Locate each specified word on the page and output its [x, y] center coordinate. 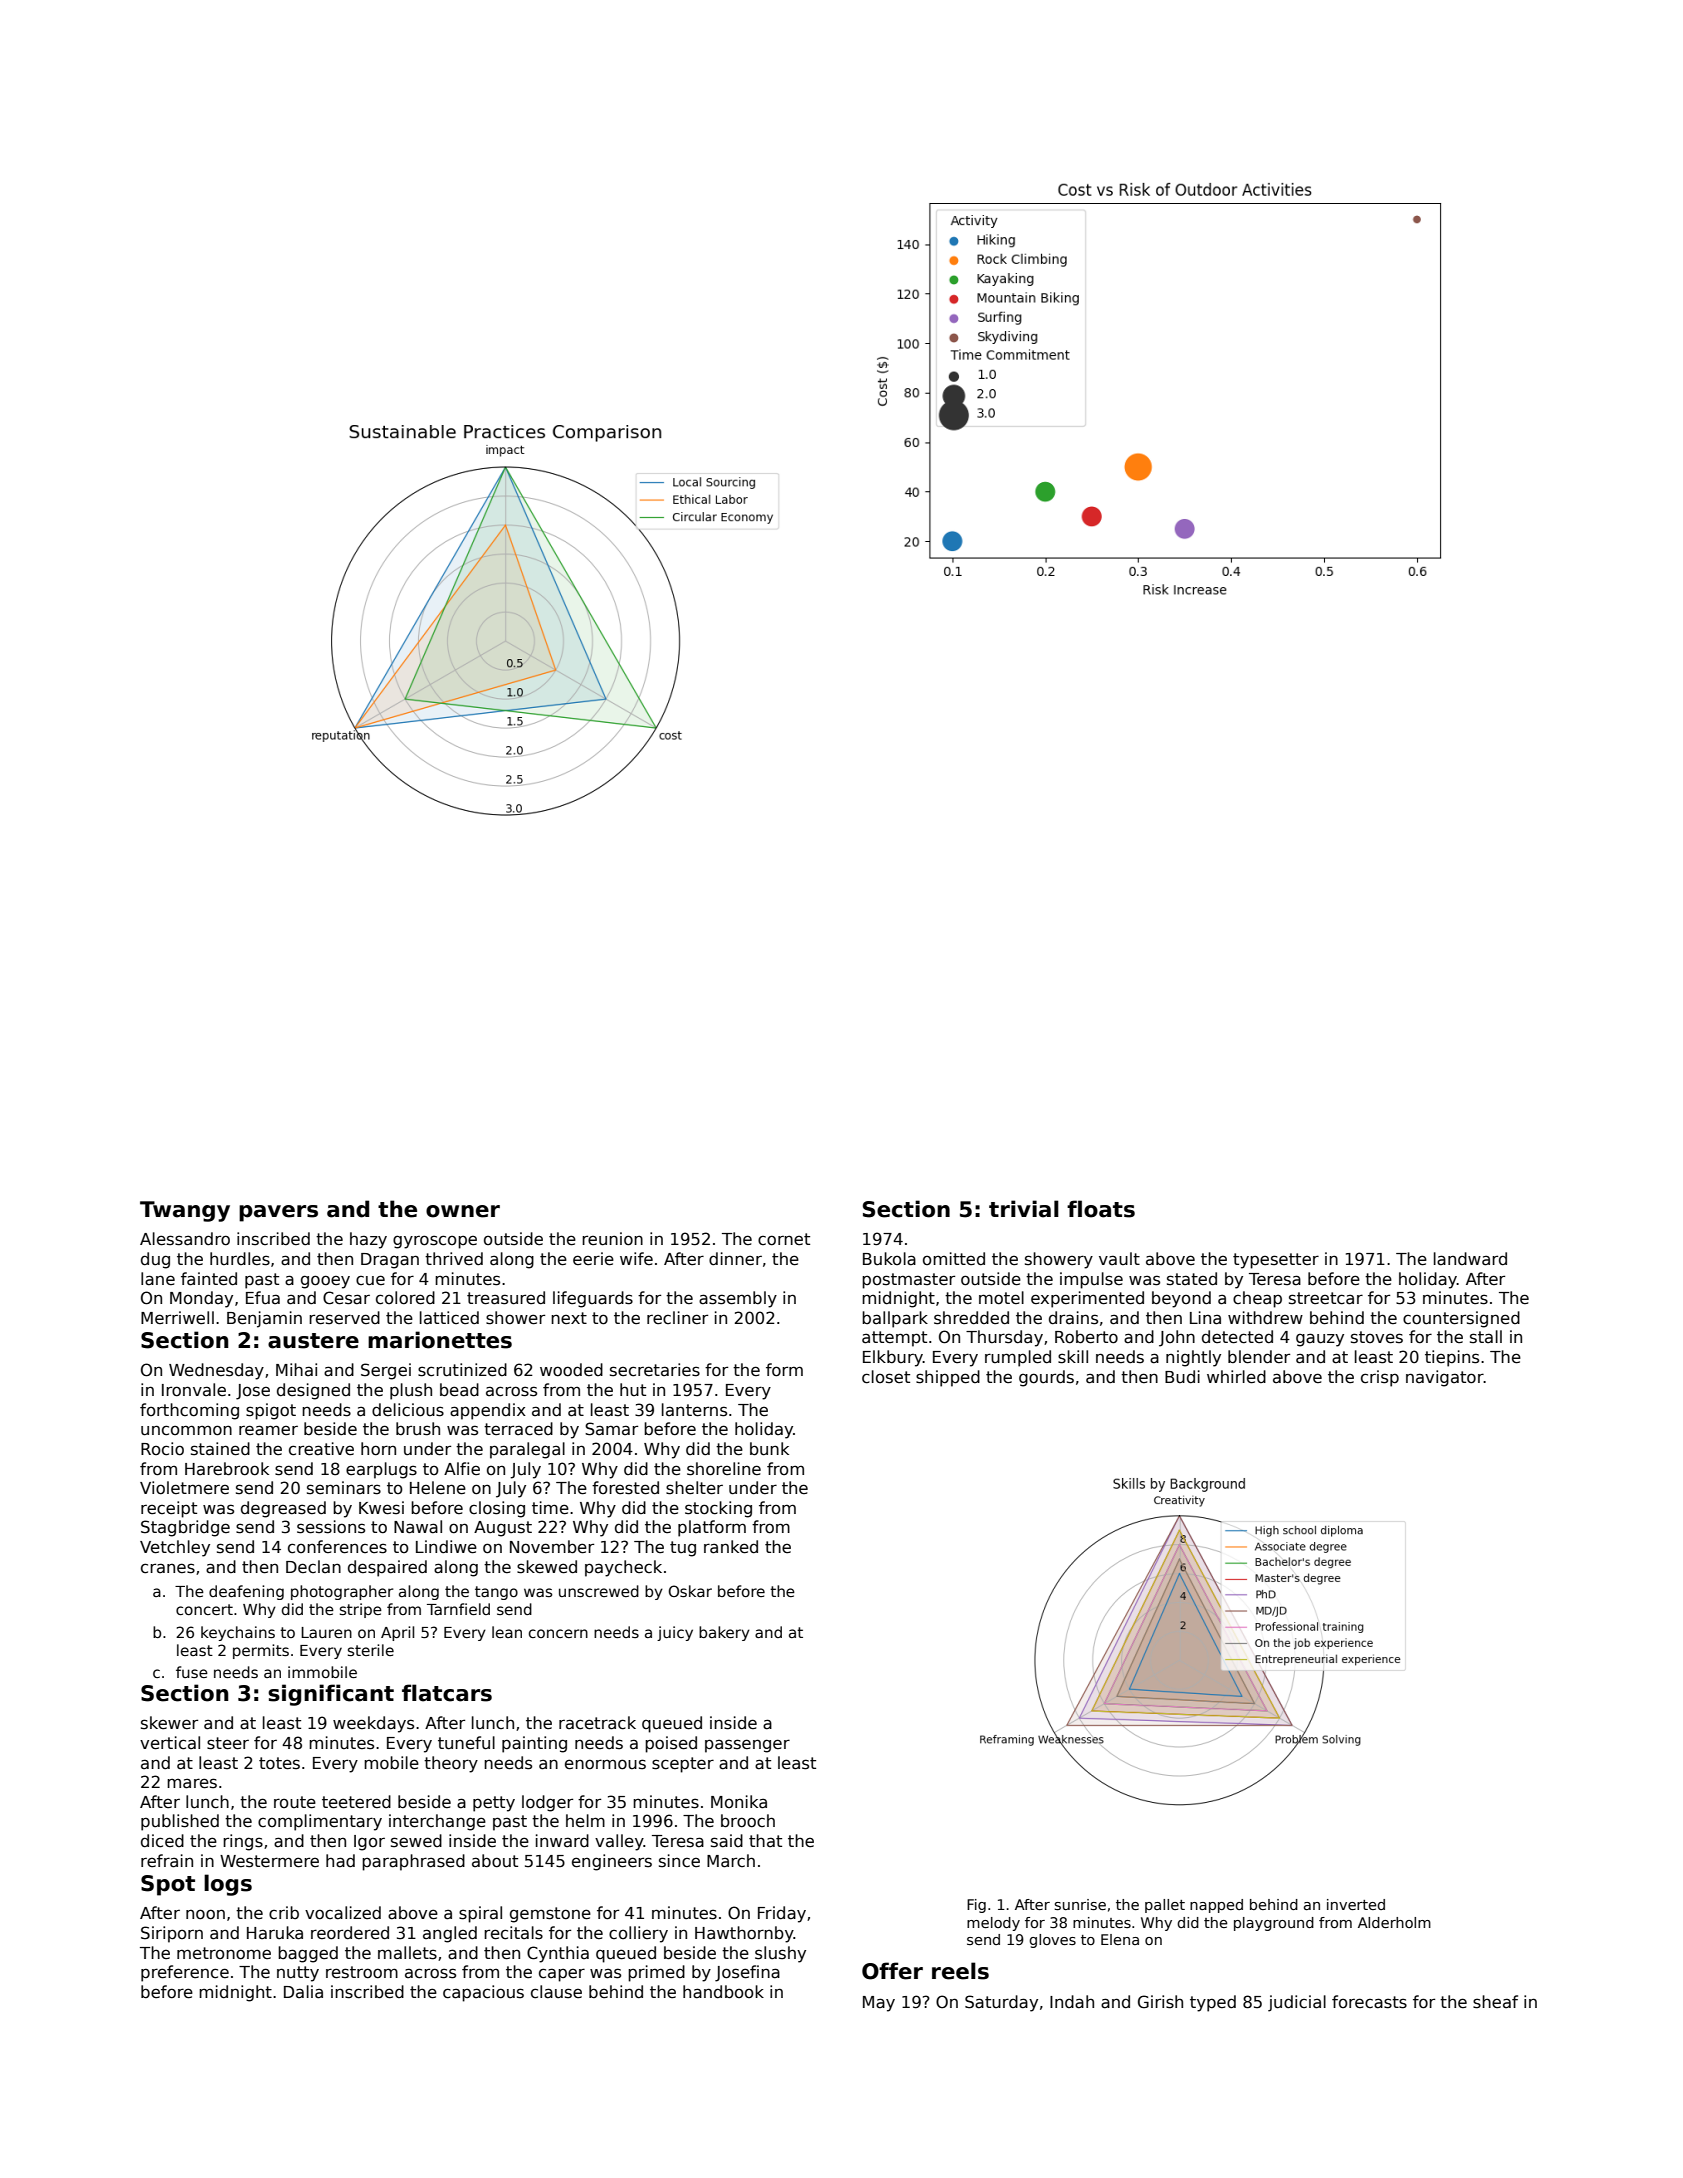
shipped [948, 1378]
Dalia [303, 1992]
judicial [1297, 2003]
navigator [1445, 1378]
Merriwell [177, 1318]
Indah [1072, 2002]
